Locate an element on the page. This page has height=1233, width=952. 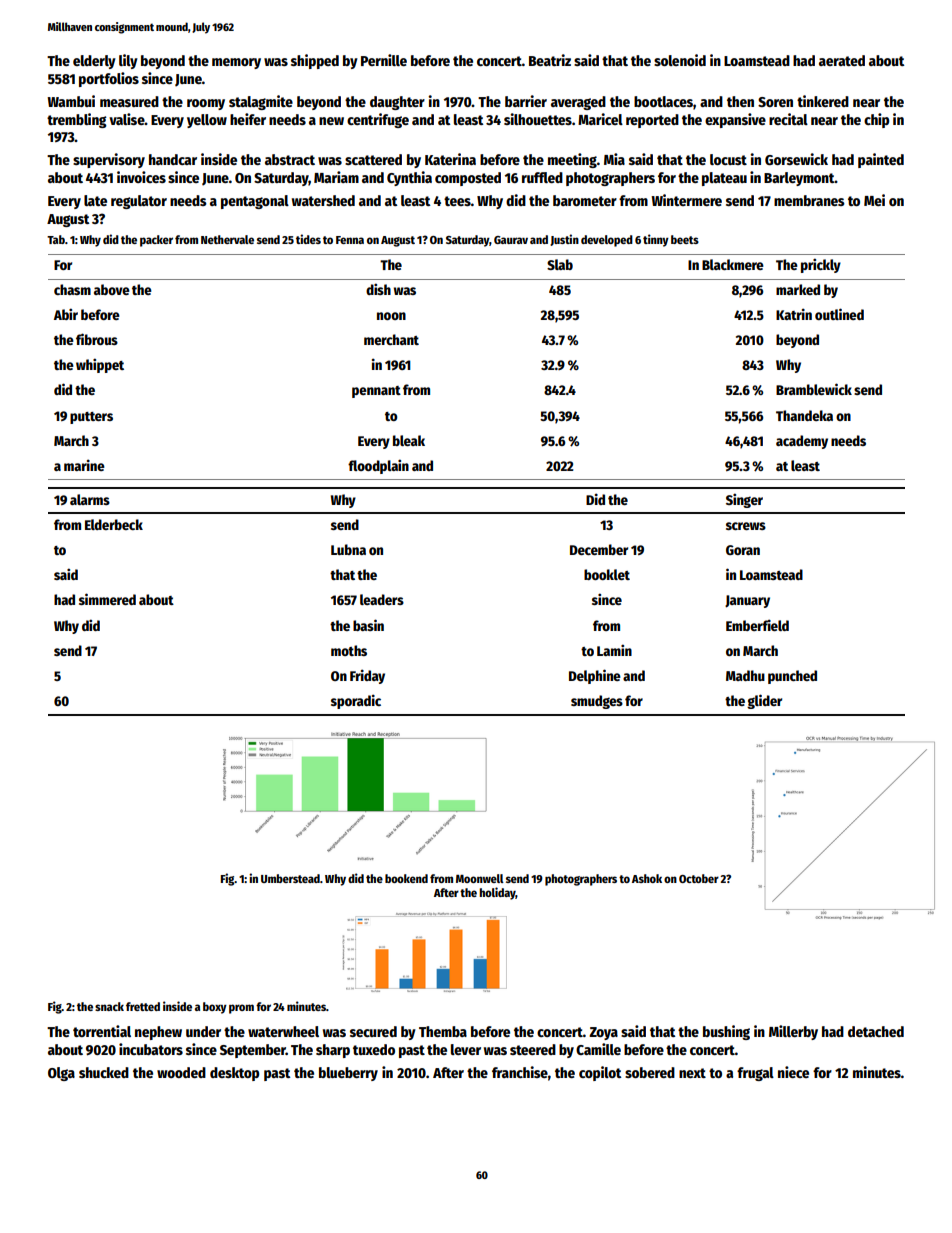
solenoid is located at coordinates (680, 60).
